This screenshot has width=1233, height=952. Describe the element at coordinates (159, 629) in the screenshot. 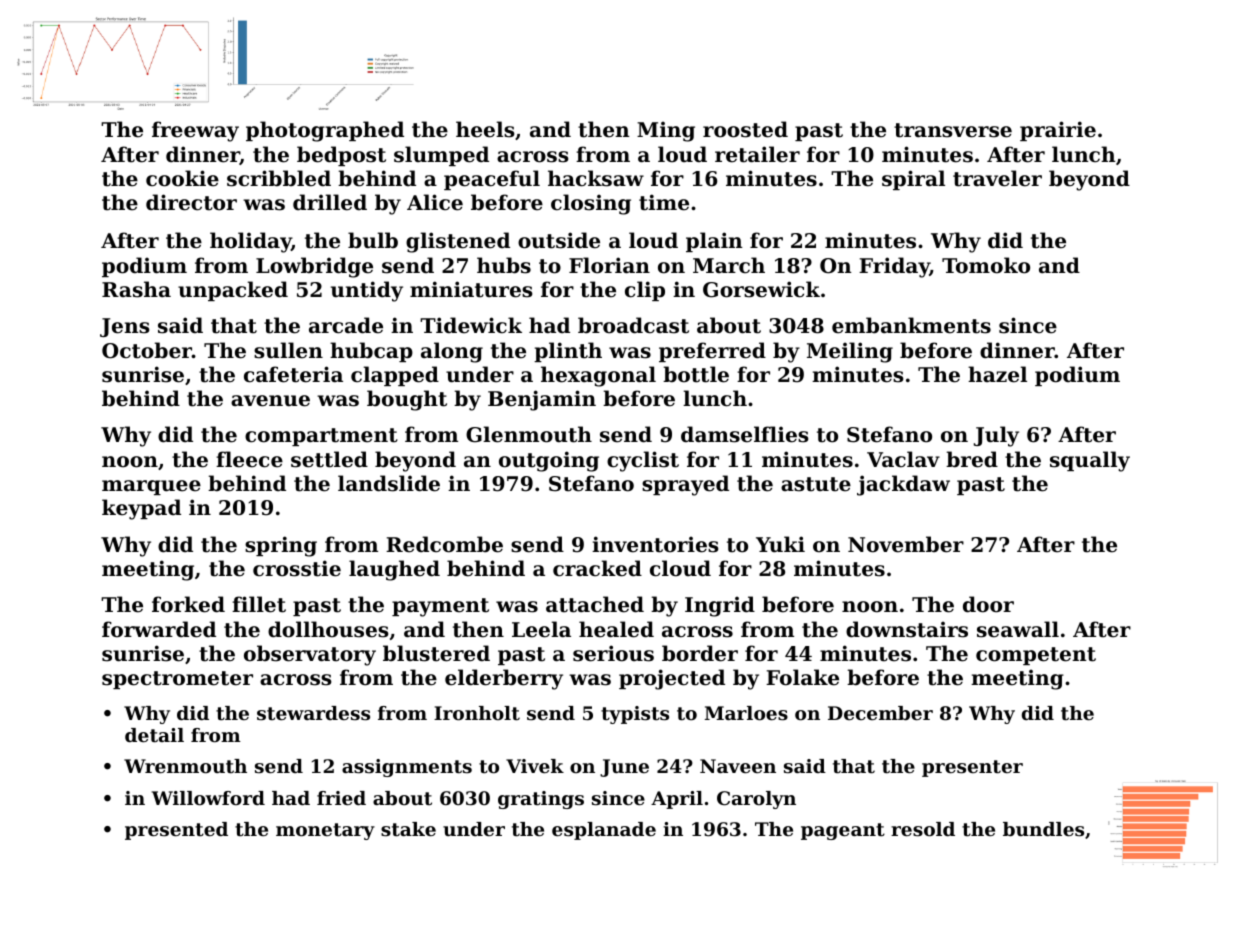

I see `forwarded` at that location.
